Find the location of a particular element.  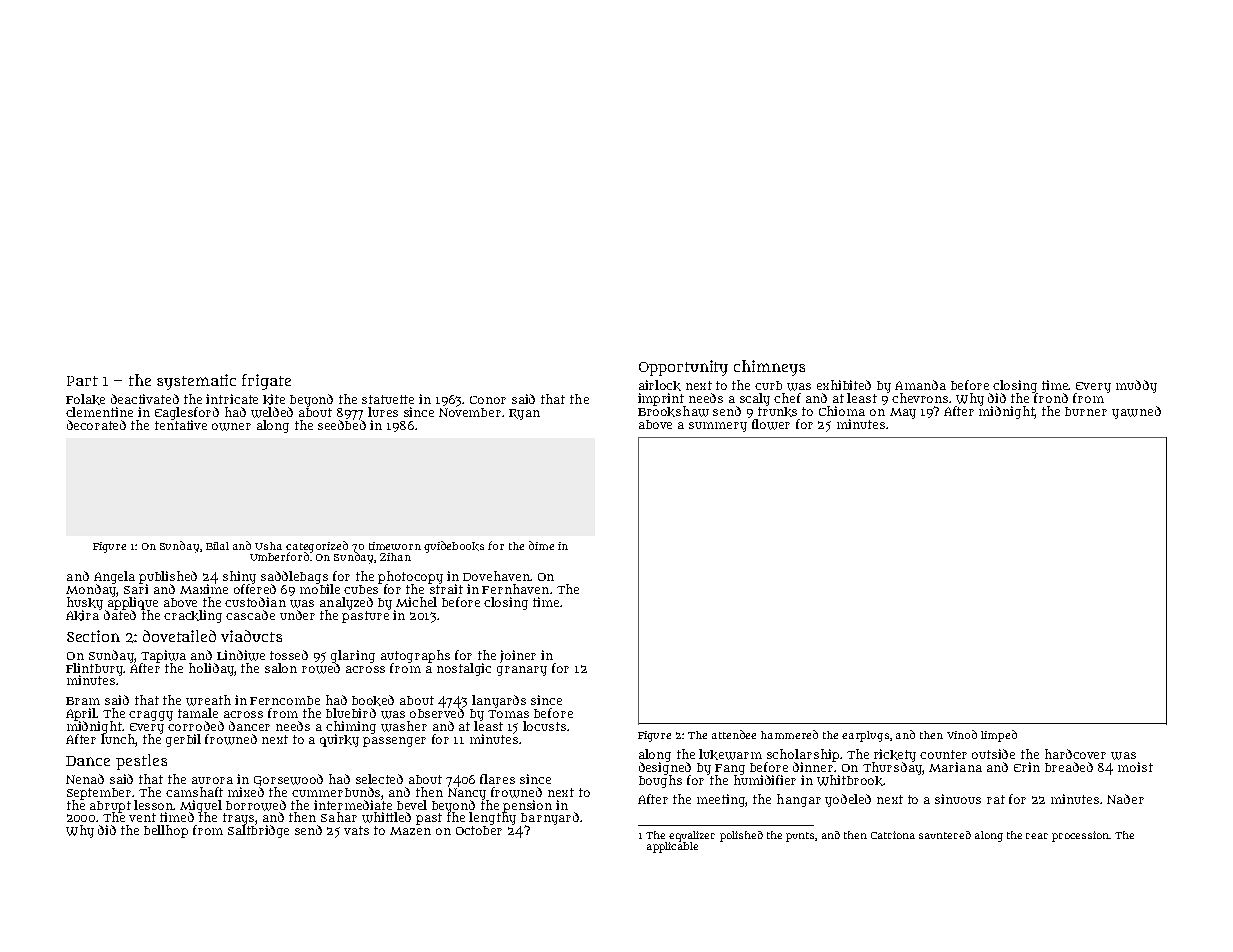

dime is located at coordinates (541, 545).
